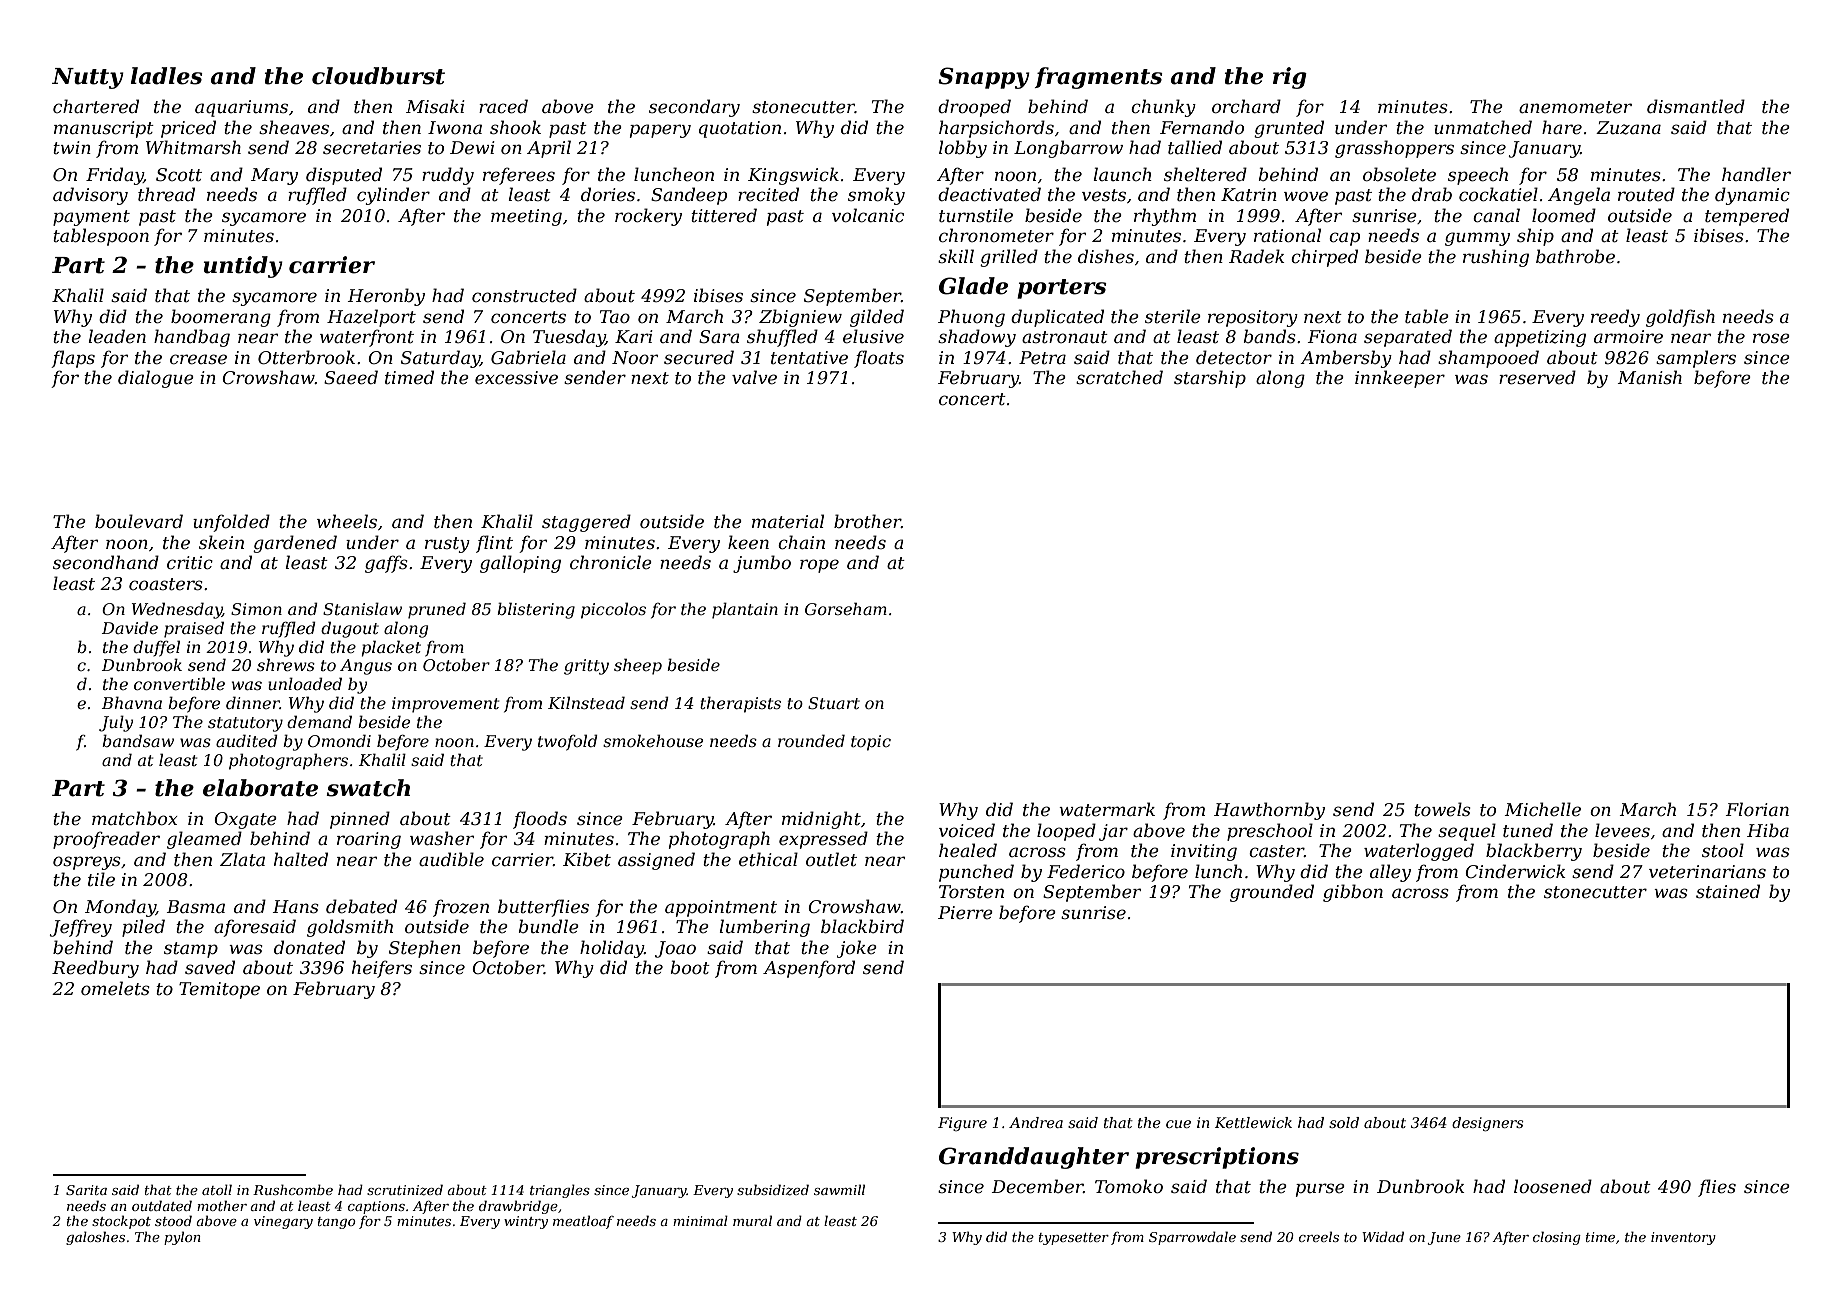 The height and width of the screenshot is (1303, 1843). I want to click on reserved, so click(1537, 377).
